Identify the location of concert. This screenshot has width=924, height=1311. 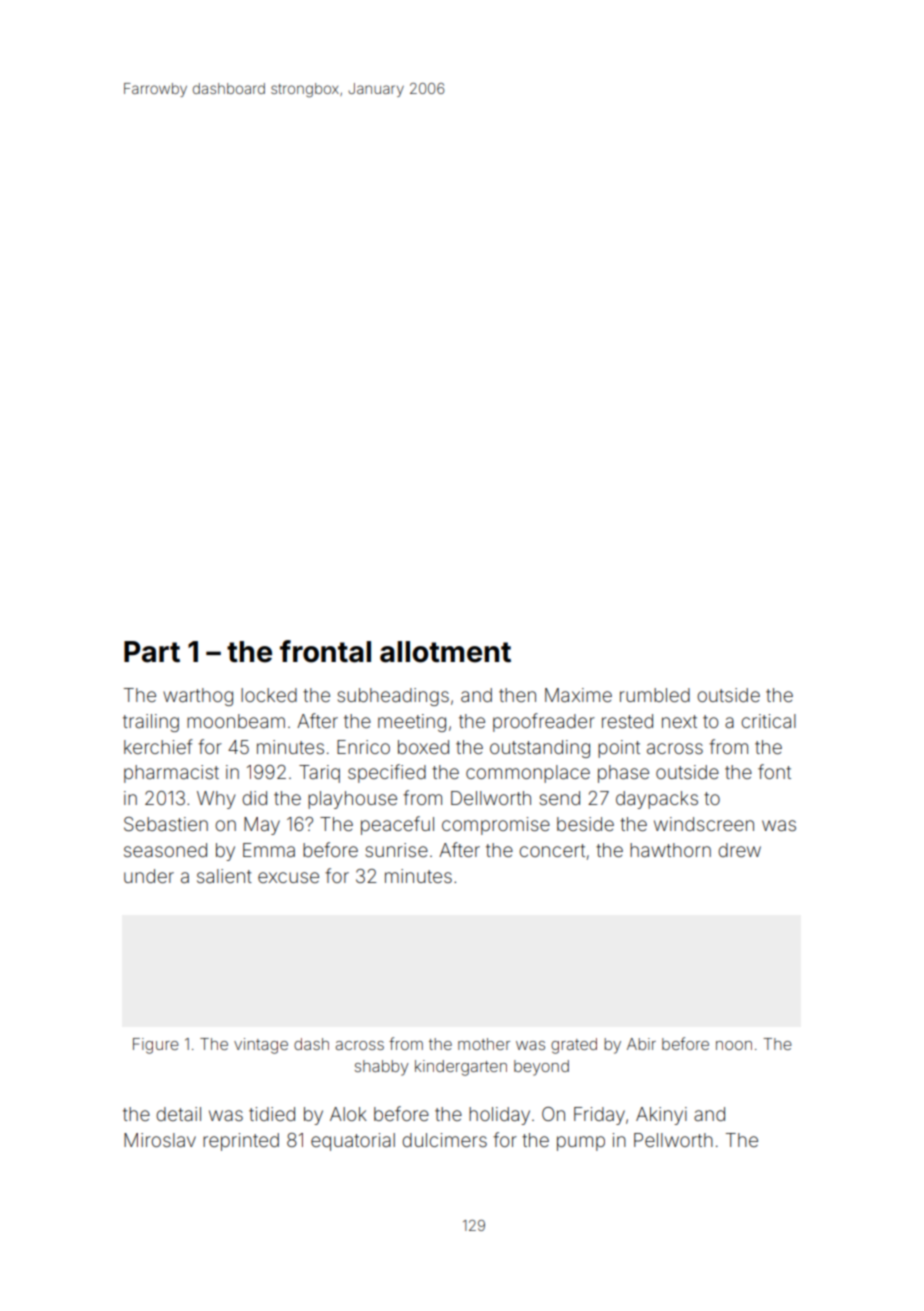
(552, 850).
